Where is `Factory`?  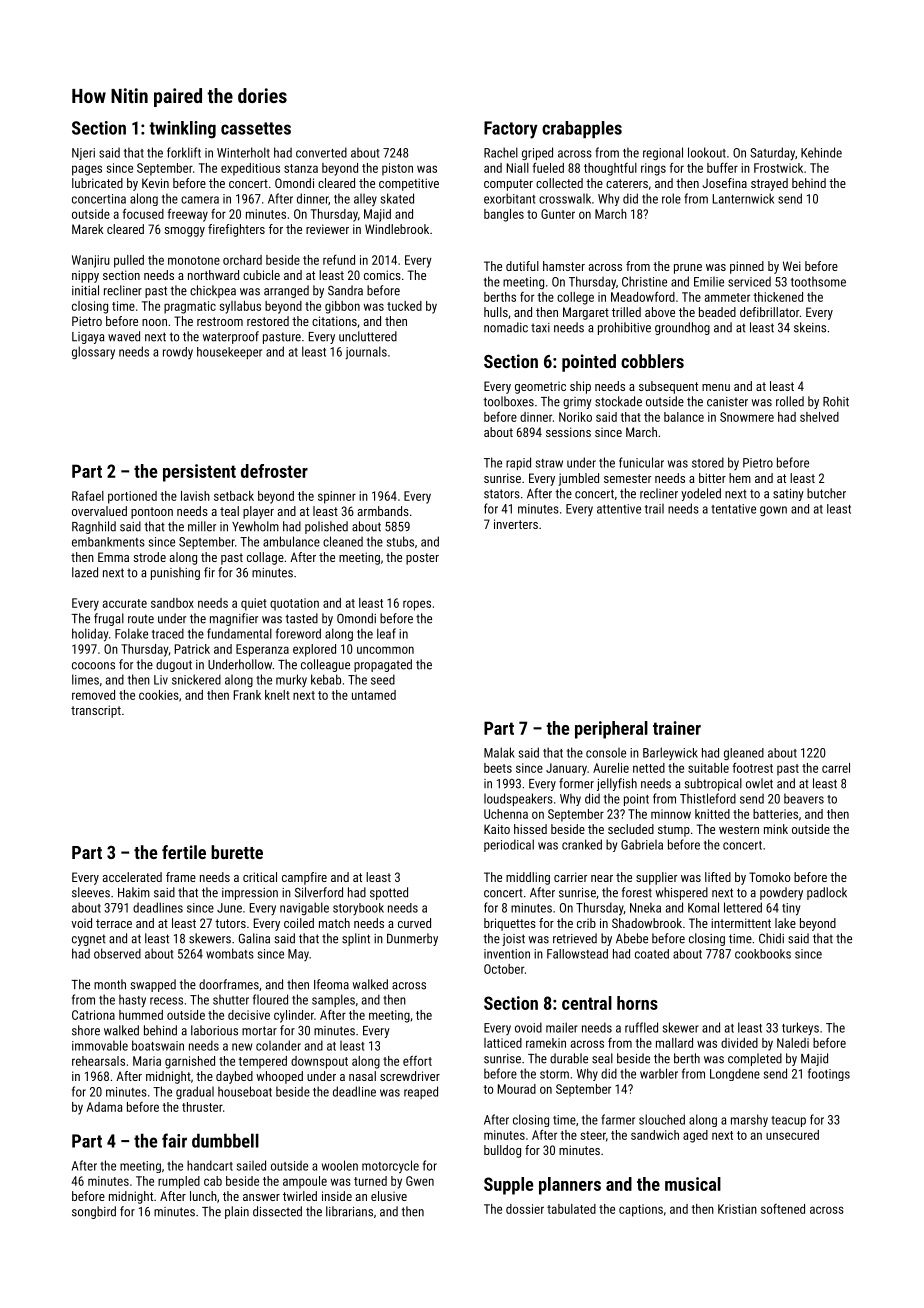
Factory is located at coordinates (511, 130).
